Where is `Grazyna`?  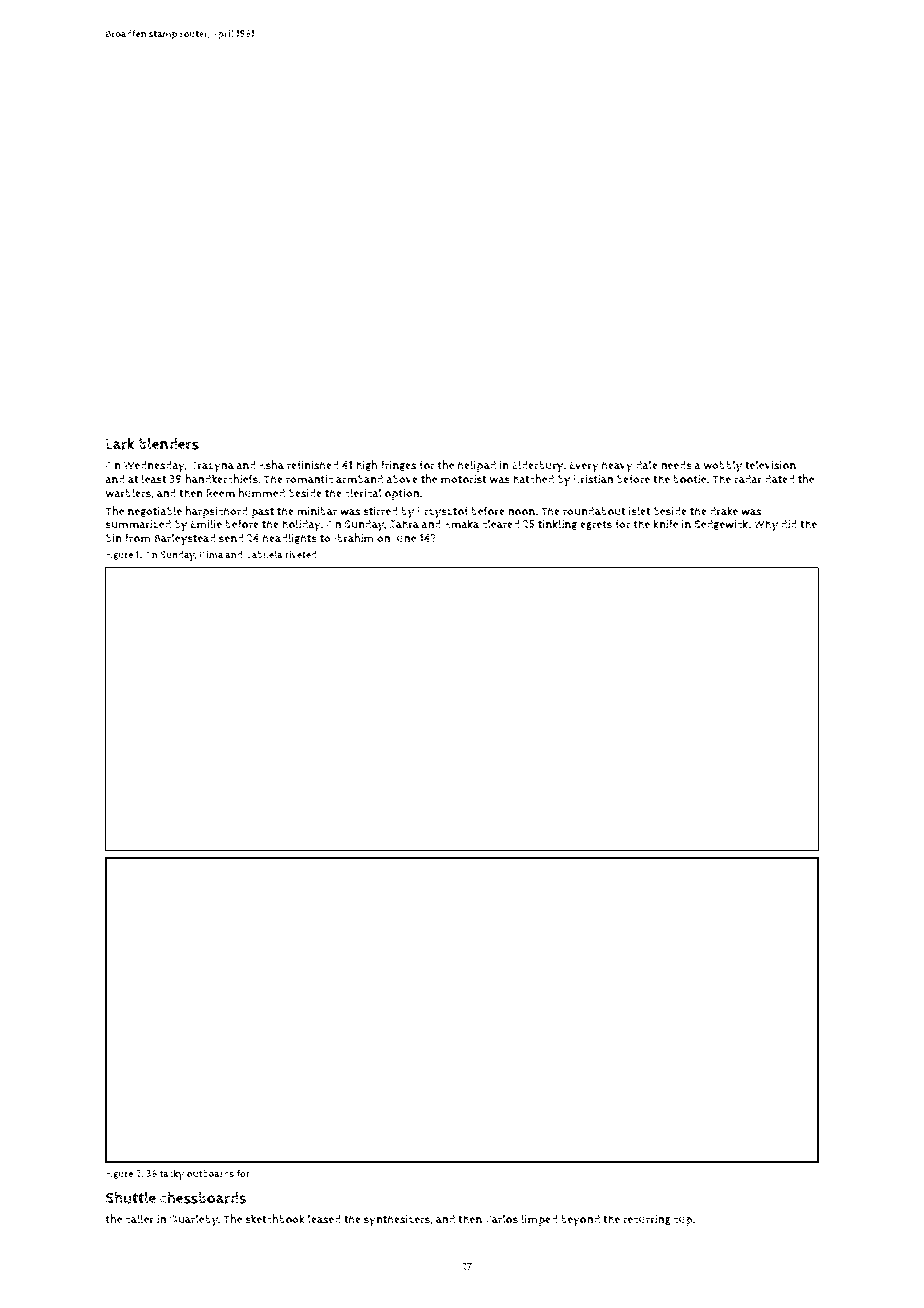 Grazyna is located at coordinates (212, 467).
